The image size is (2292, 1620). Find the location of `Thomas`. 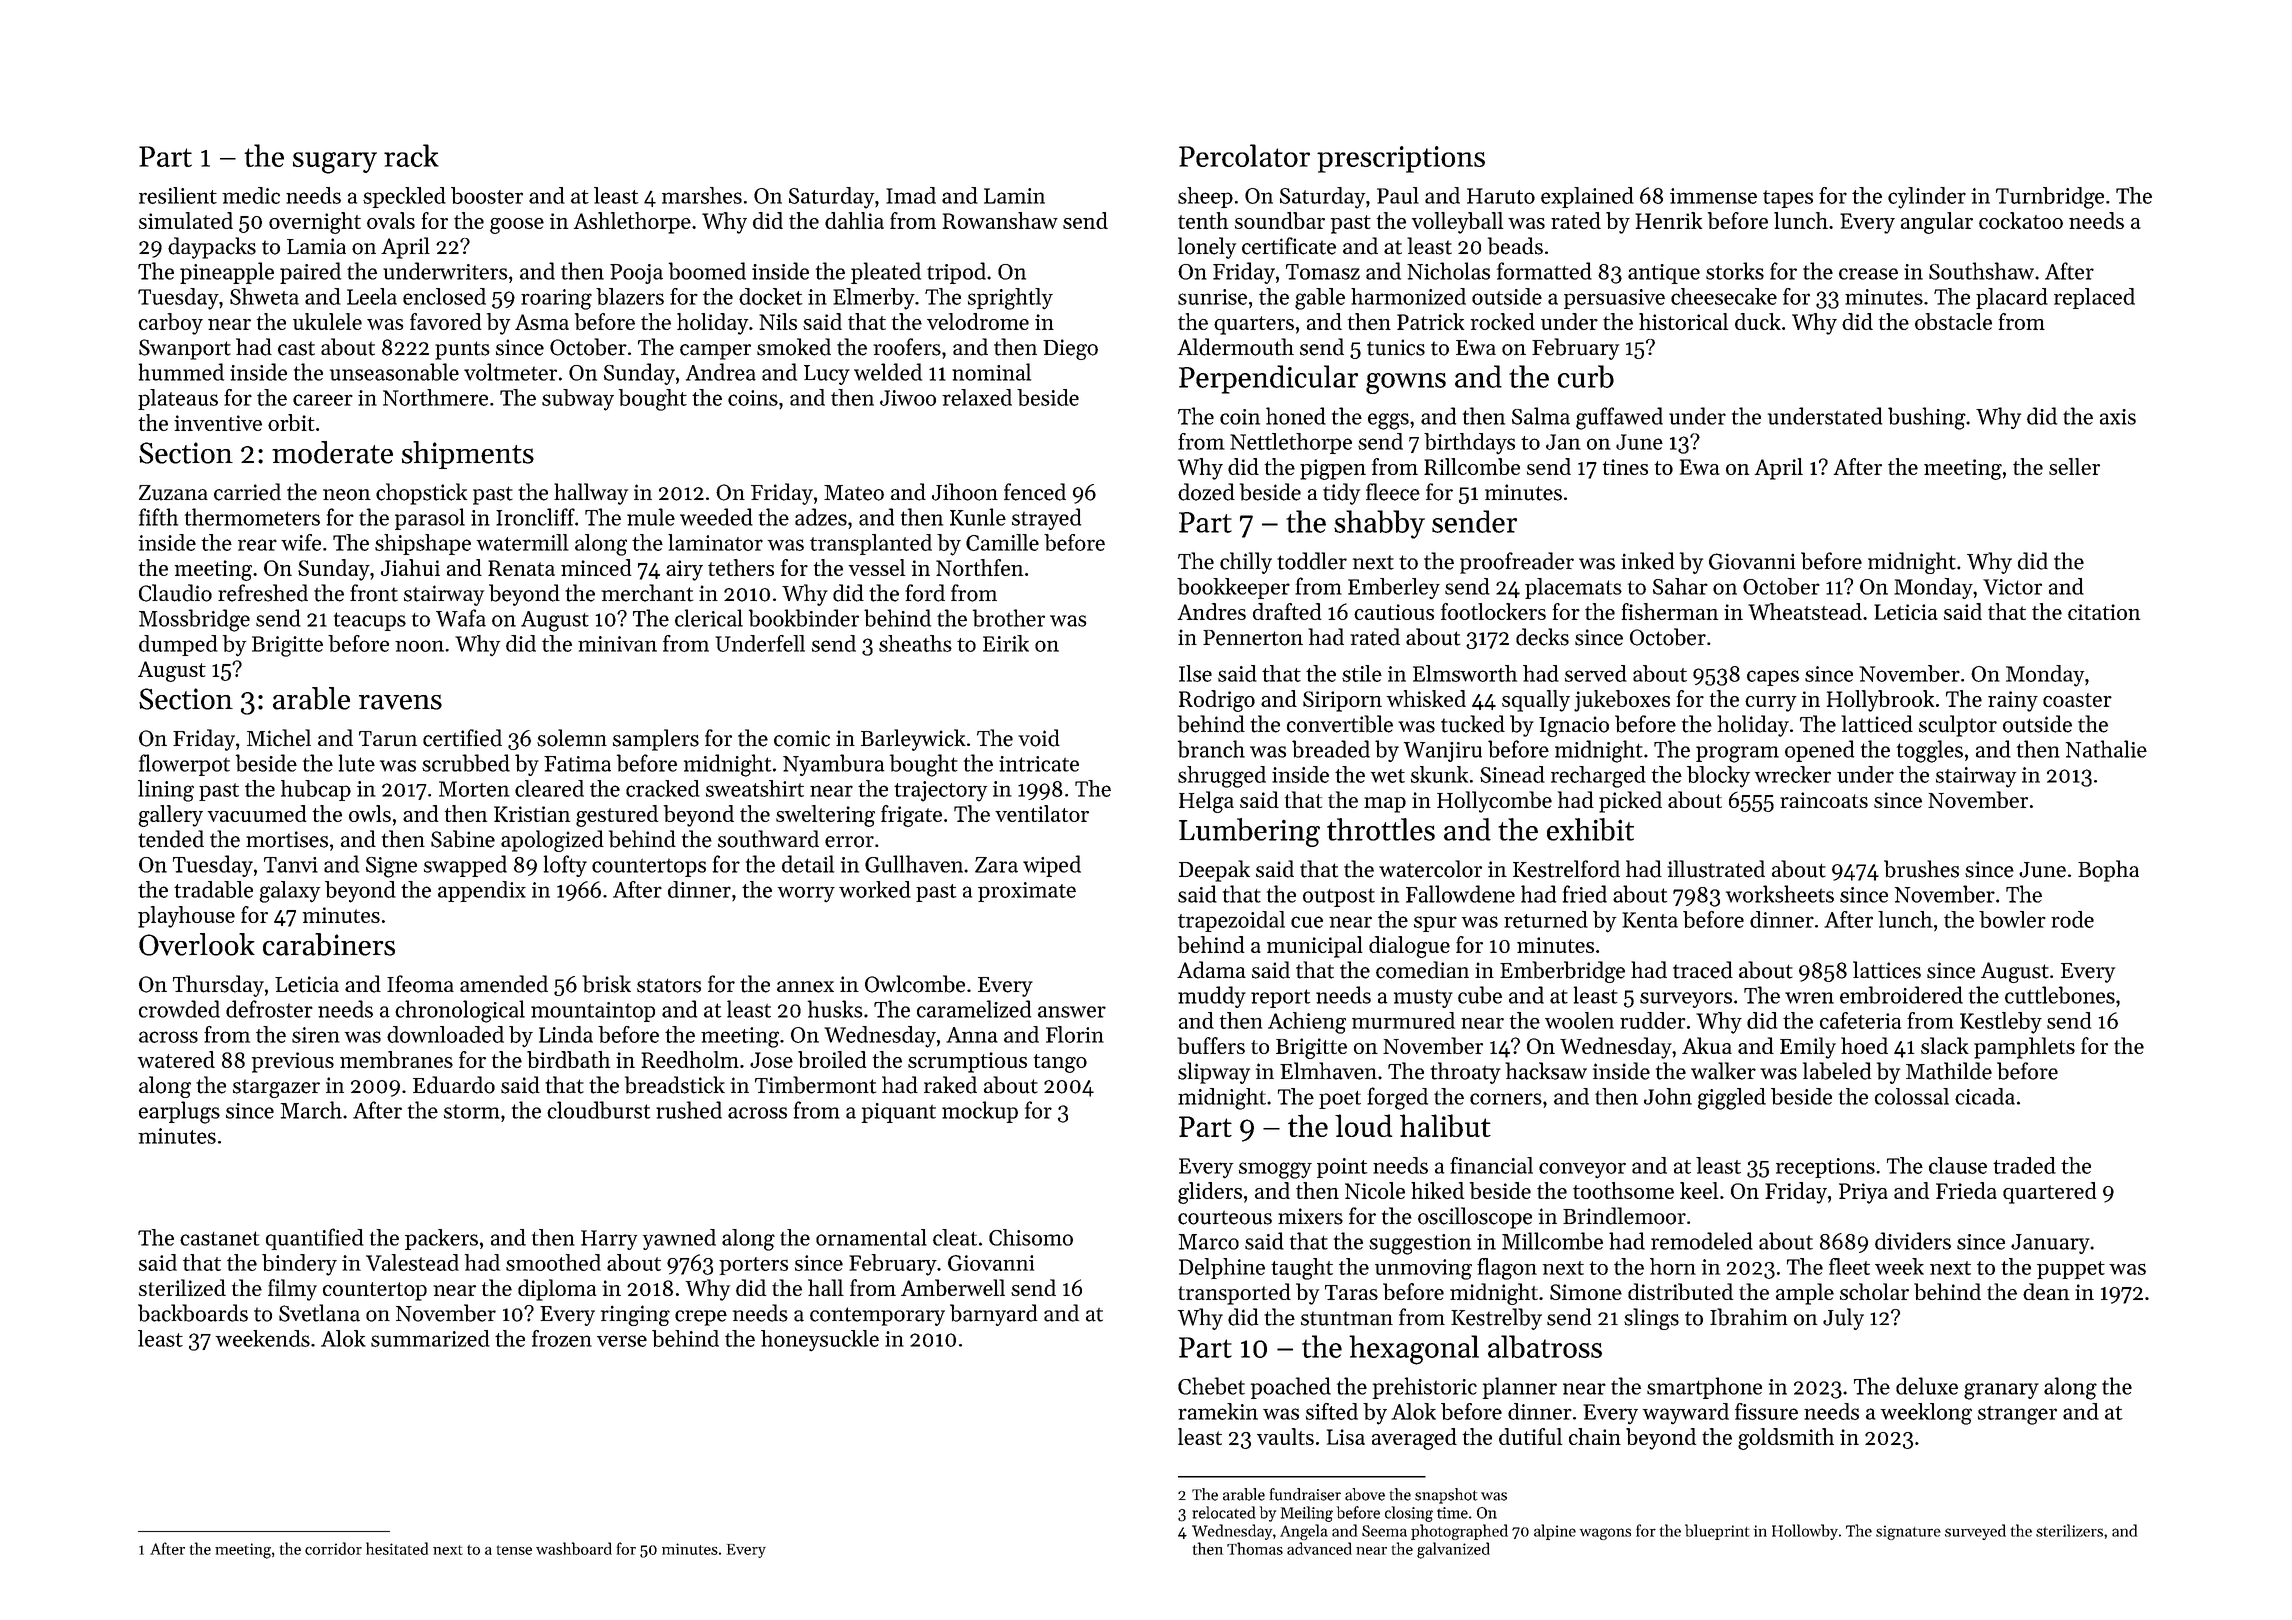

Thomas is located at coordinates (1255, 1548).
